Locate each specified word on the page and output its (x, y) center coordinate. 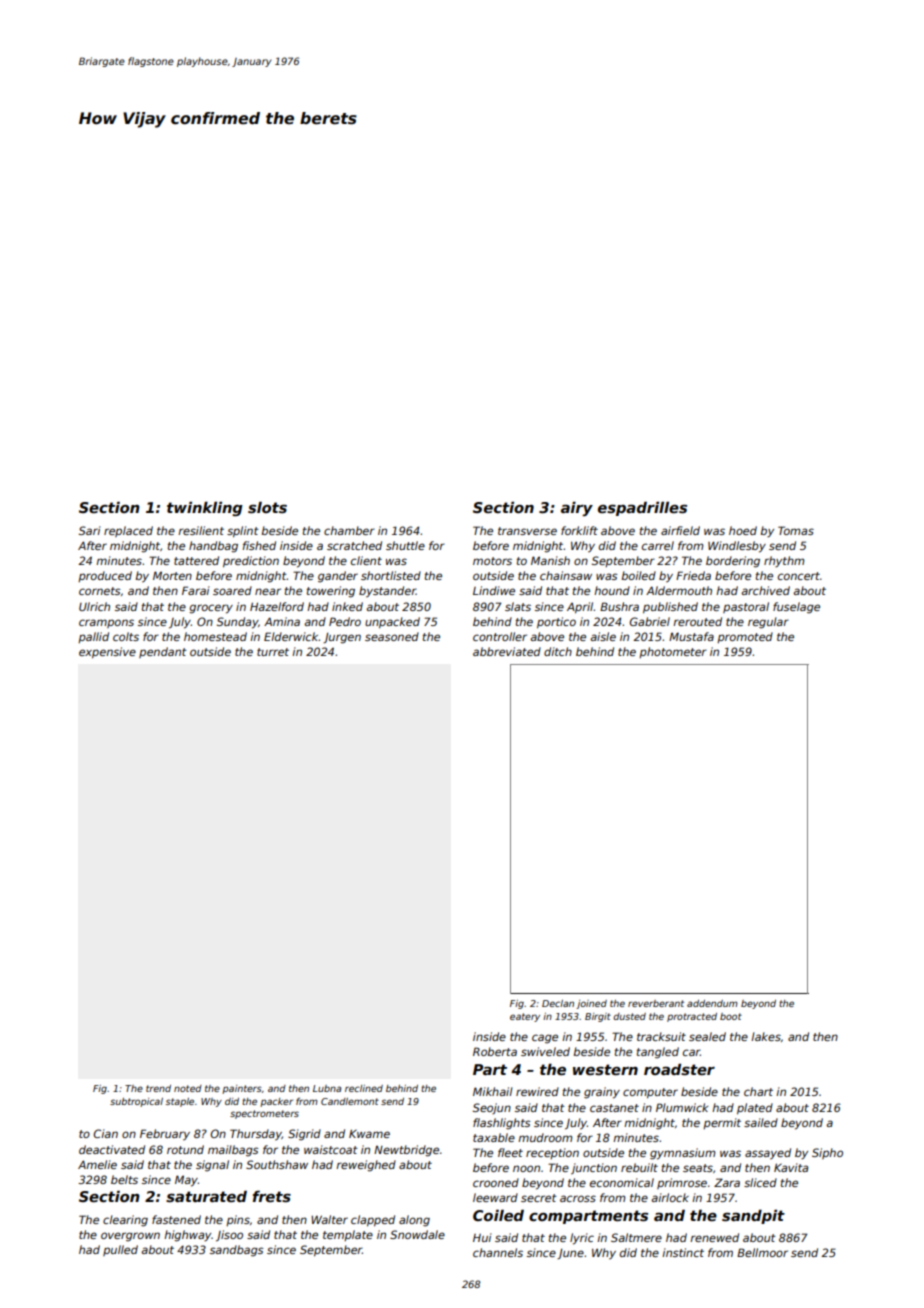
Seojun (492, 1108)
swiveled (545, 1051)
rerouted (697, 621)
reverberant (656, 1003)
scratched (354, 545)
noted (188, 1088)
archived (765, 590)
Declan (558, 1003)
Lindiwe (494, 590)
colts (126, 636)
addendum (712, 1003)
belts (124, 1179)
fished (259, 545)
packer (276, 1102)
